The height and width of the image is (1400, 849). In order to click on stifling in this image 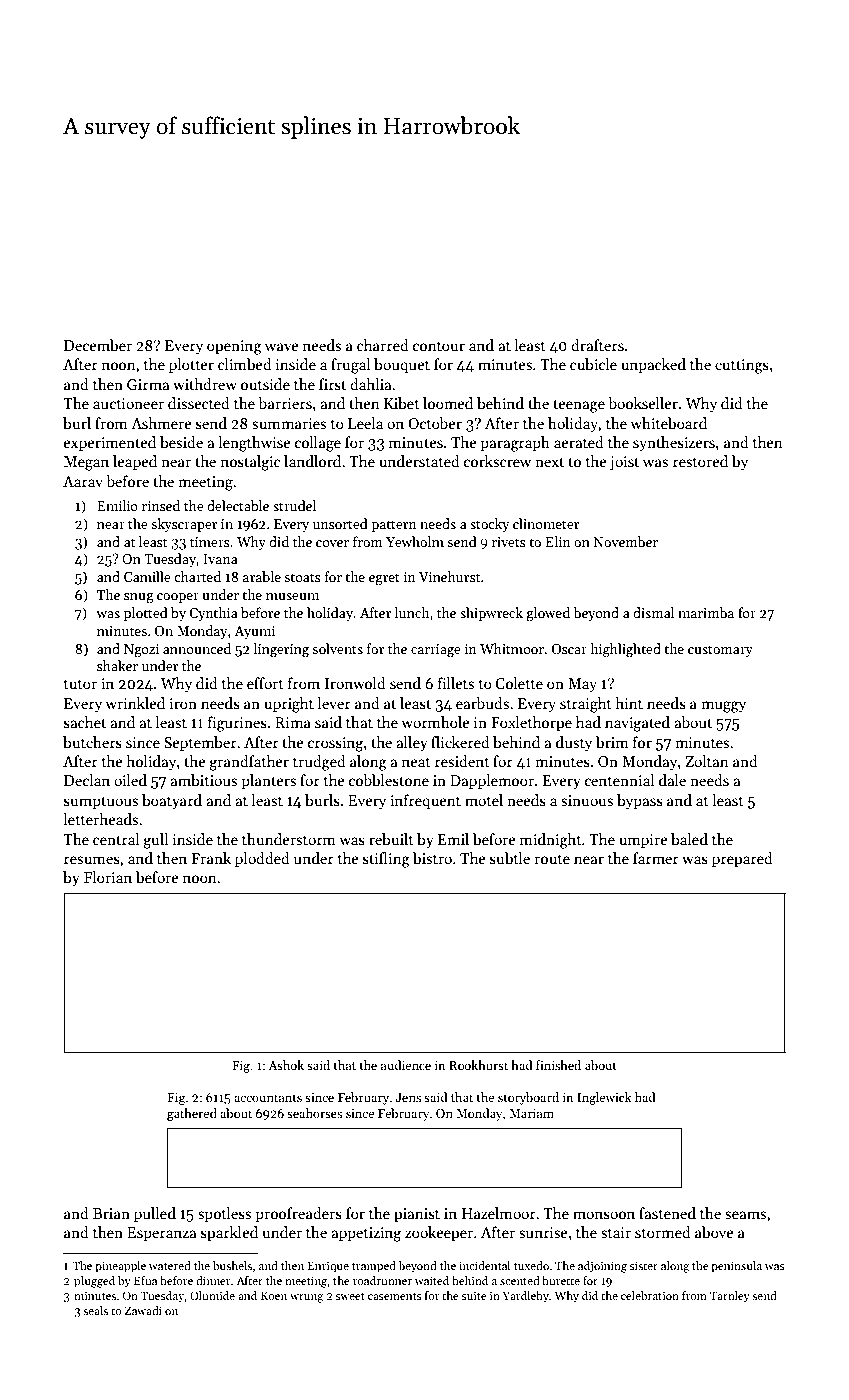, I will do `click(386, 860)`.
